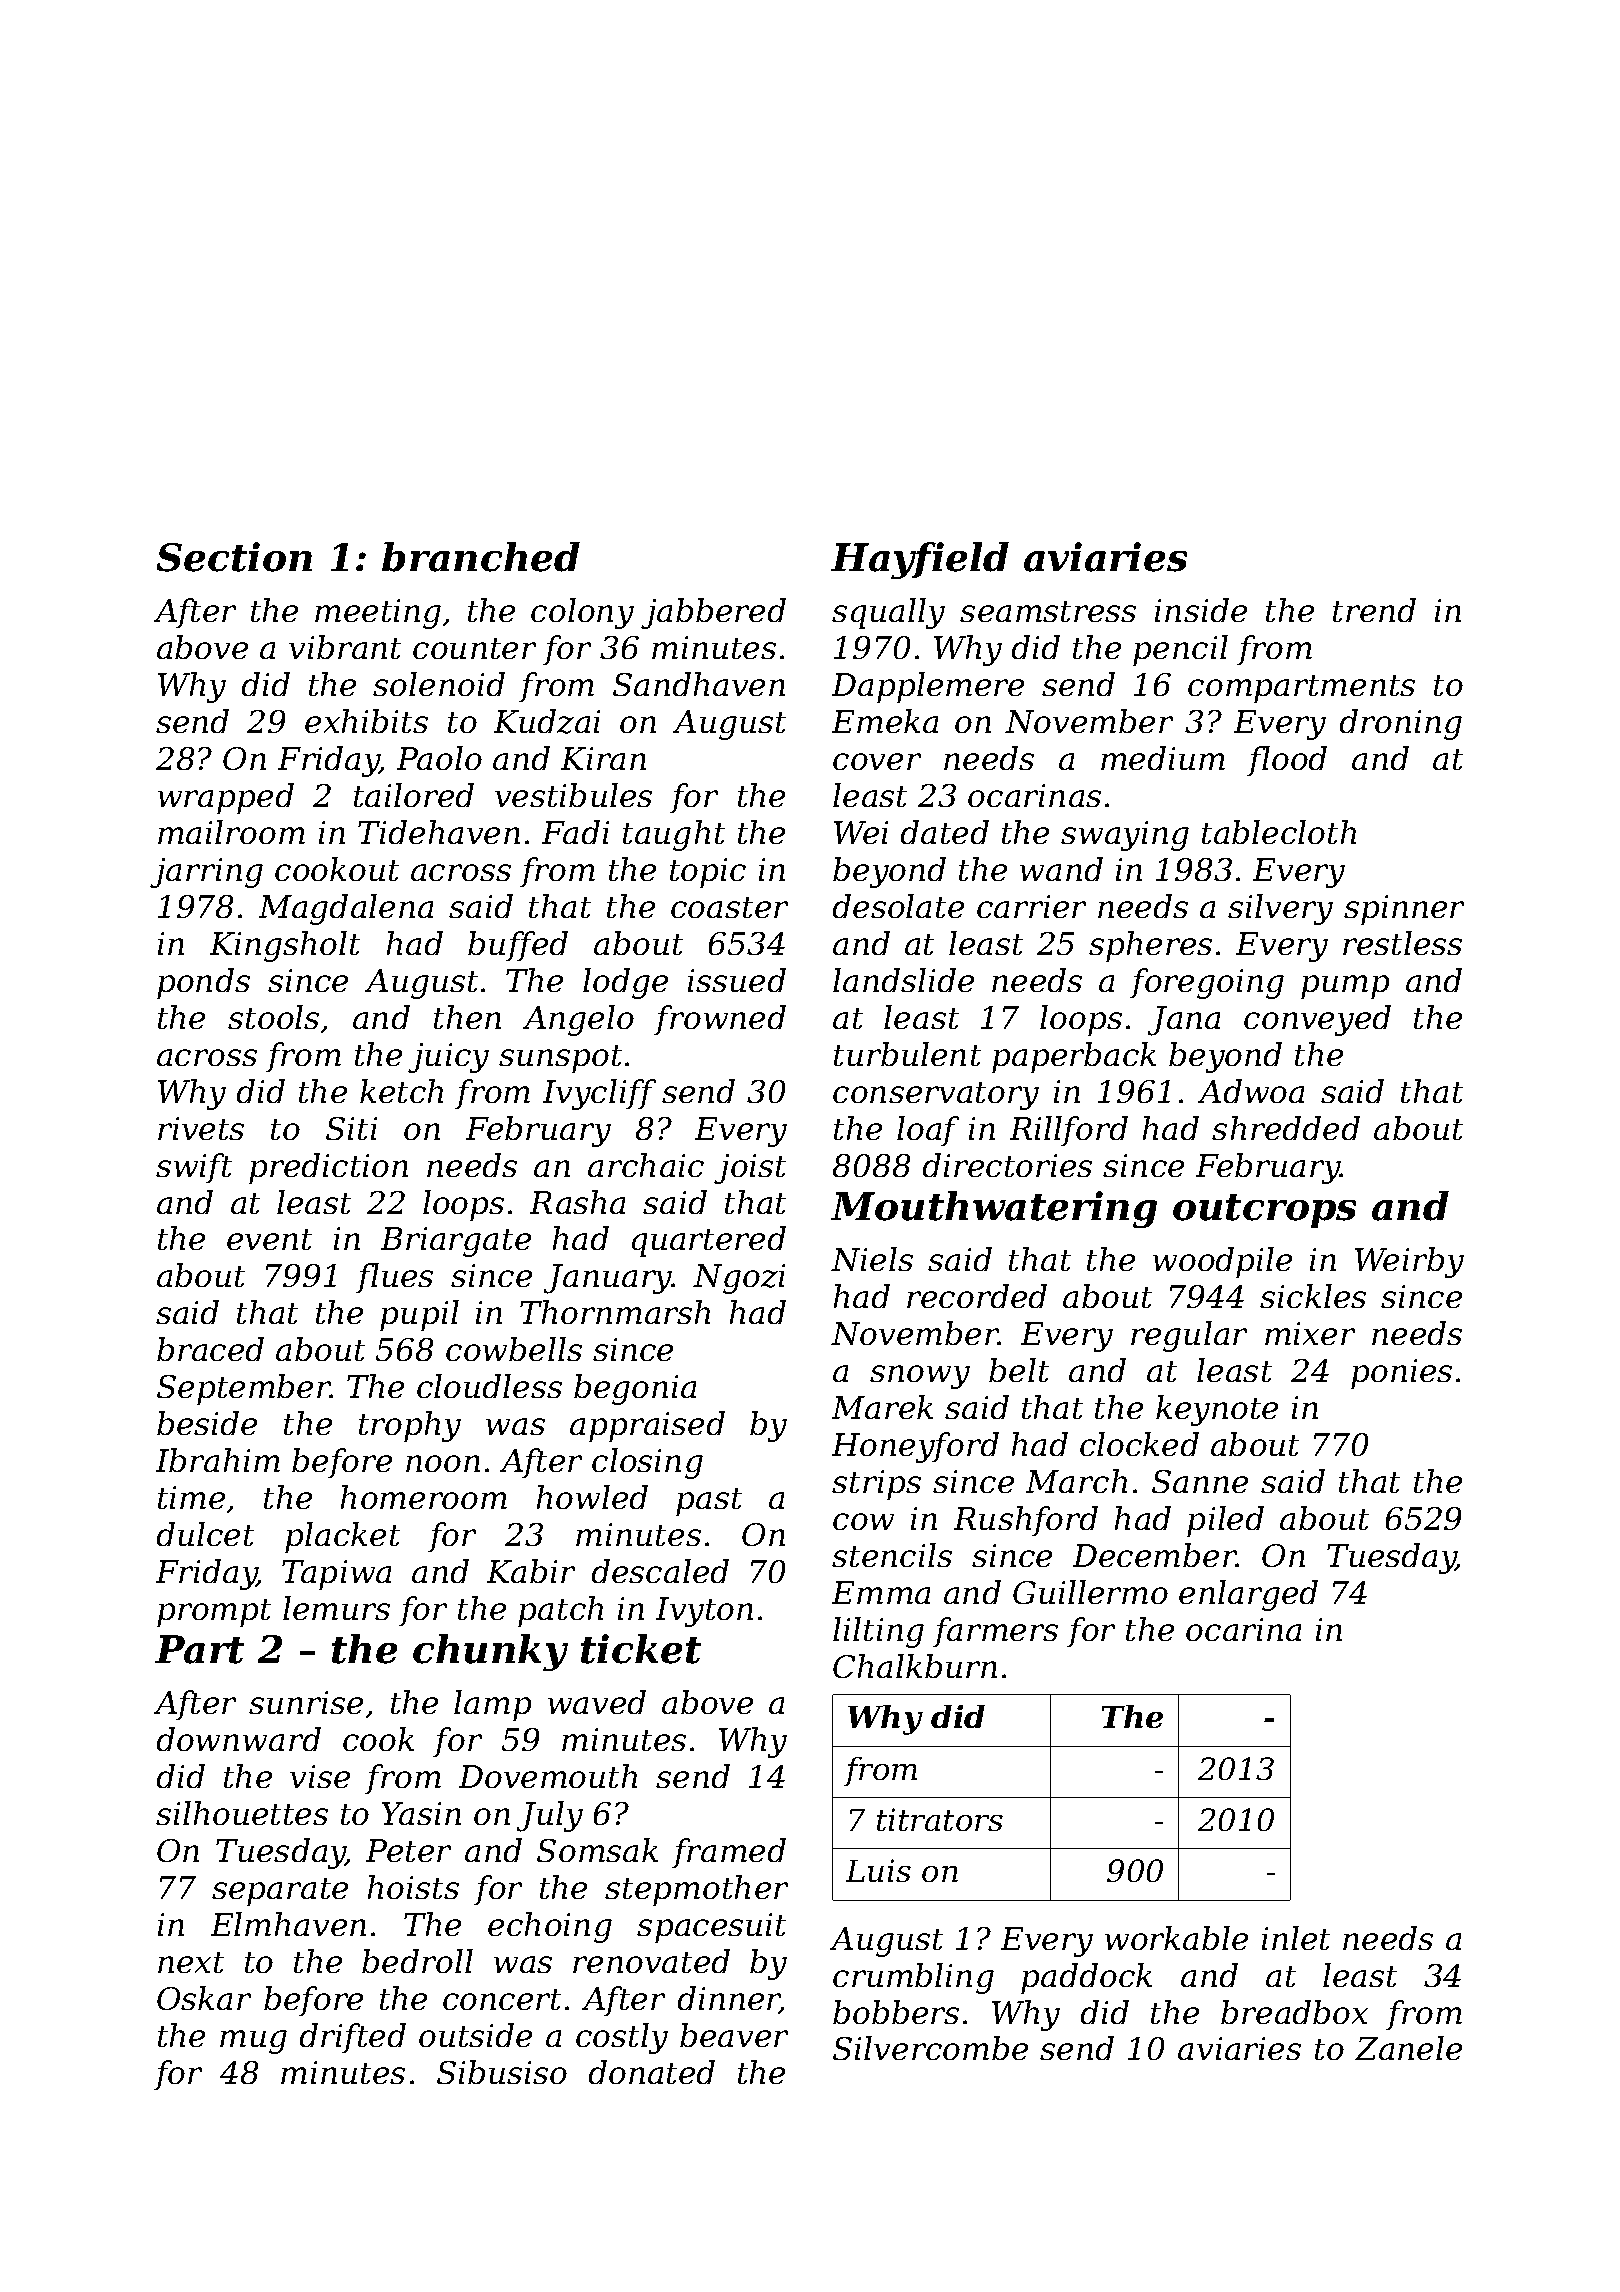 Image resolution: width=1620 pixels, height=2292 pixels. What do you see at coordinates (907, 1054) in the page?
I see `turbulent` at bounding box center [907, 1054].
